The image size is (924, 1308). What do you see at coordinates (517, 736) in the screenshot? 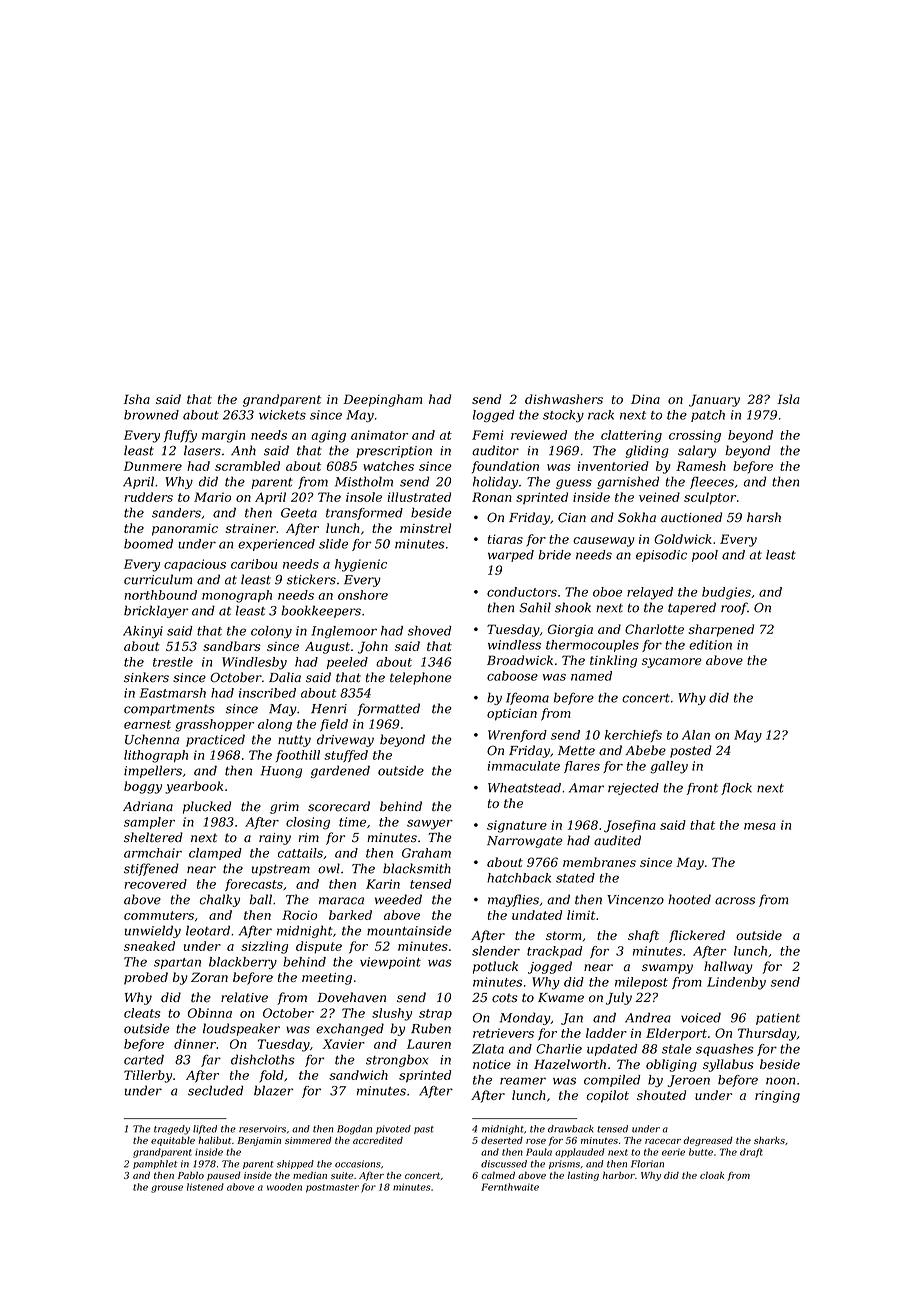
I see `Wrenford` at bounding box center [517, 736].
